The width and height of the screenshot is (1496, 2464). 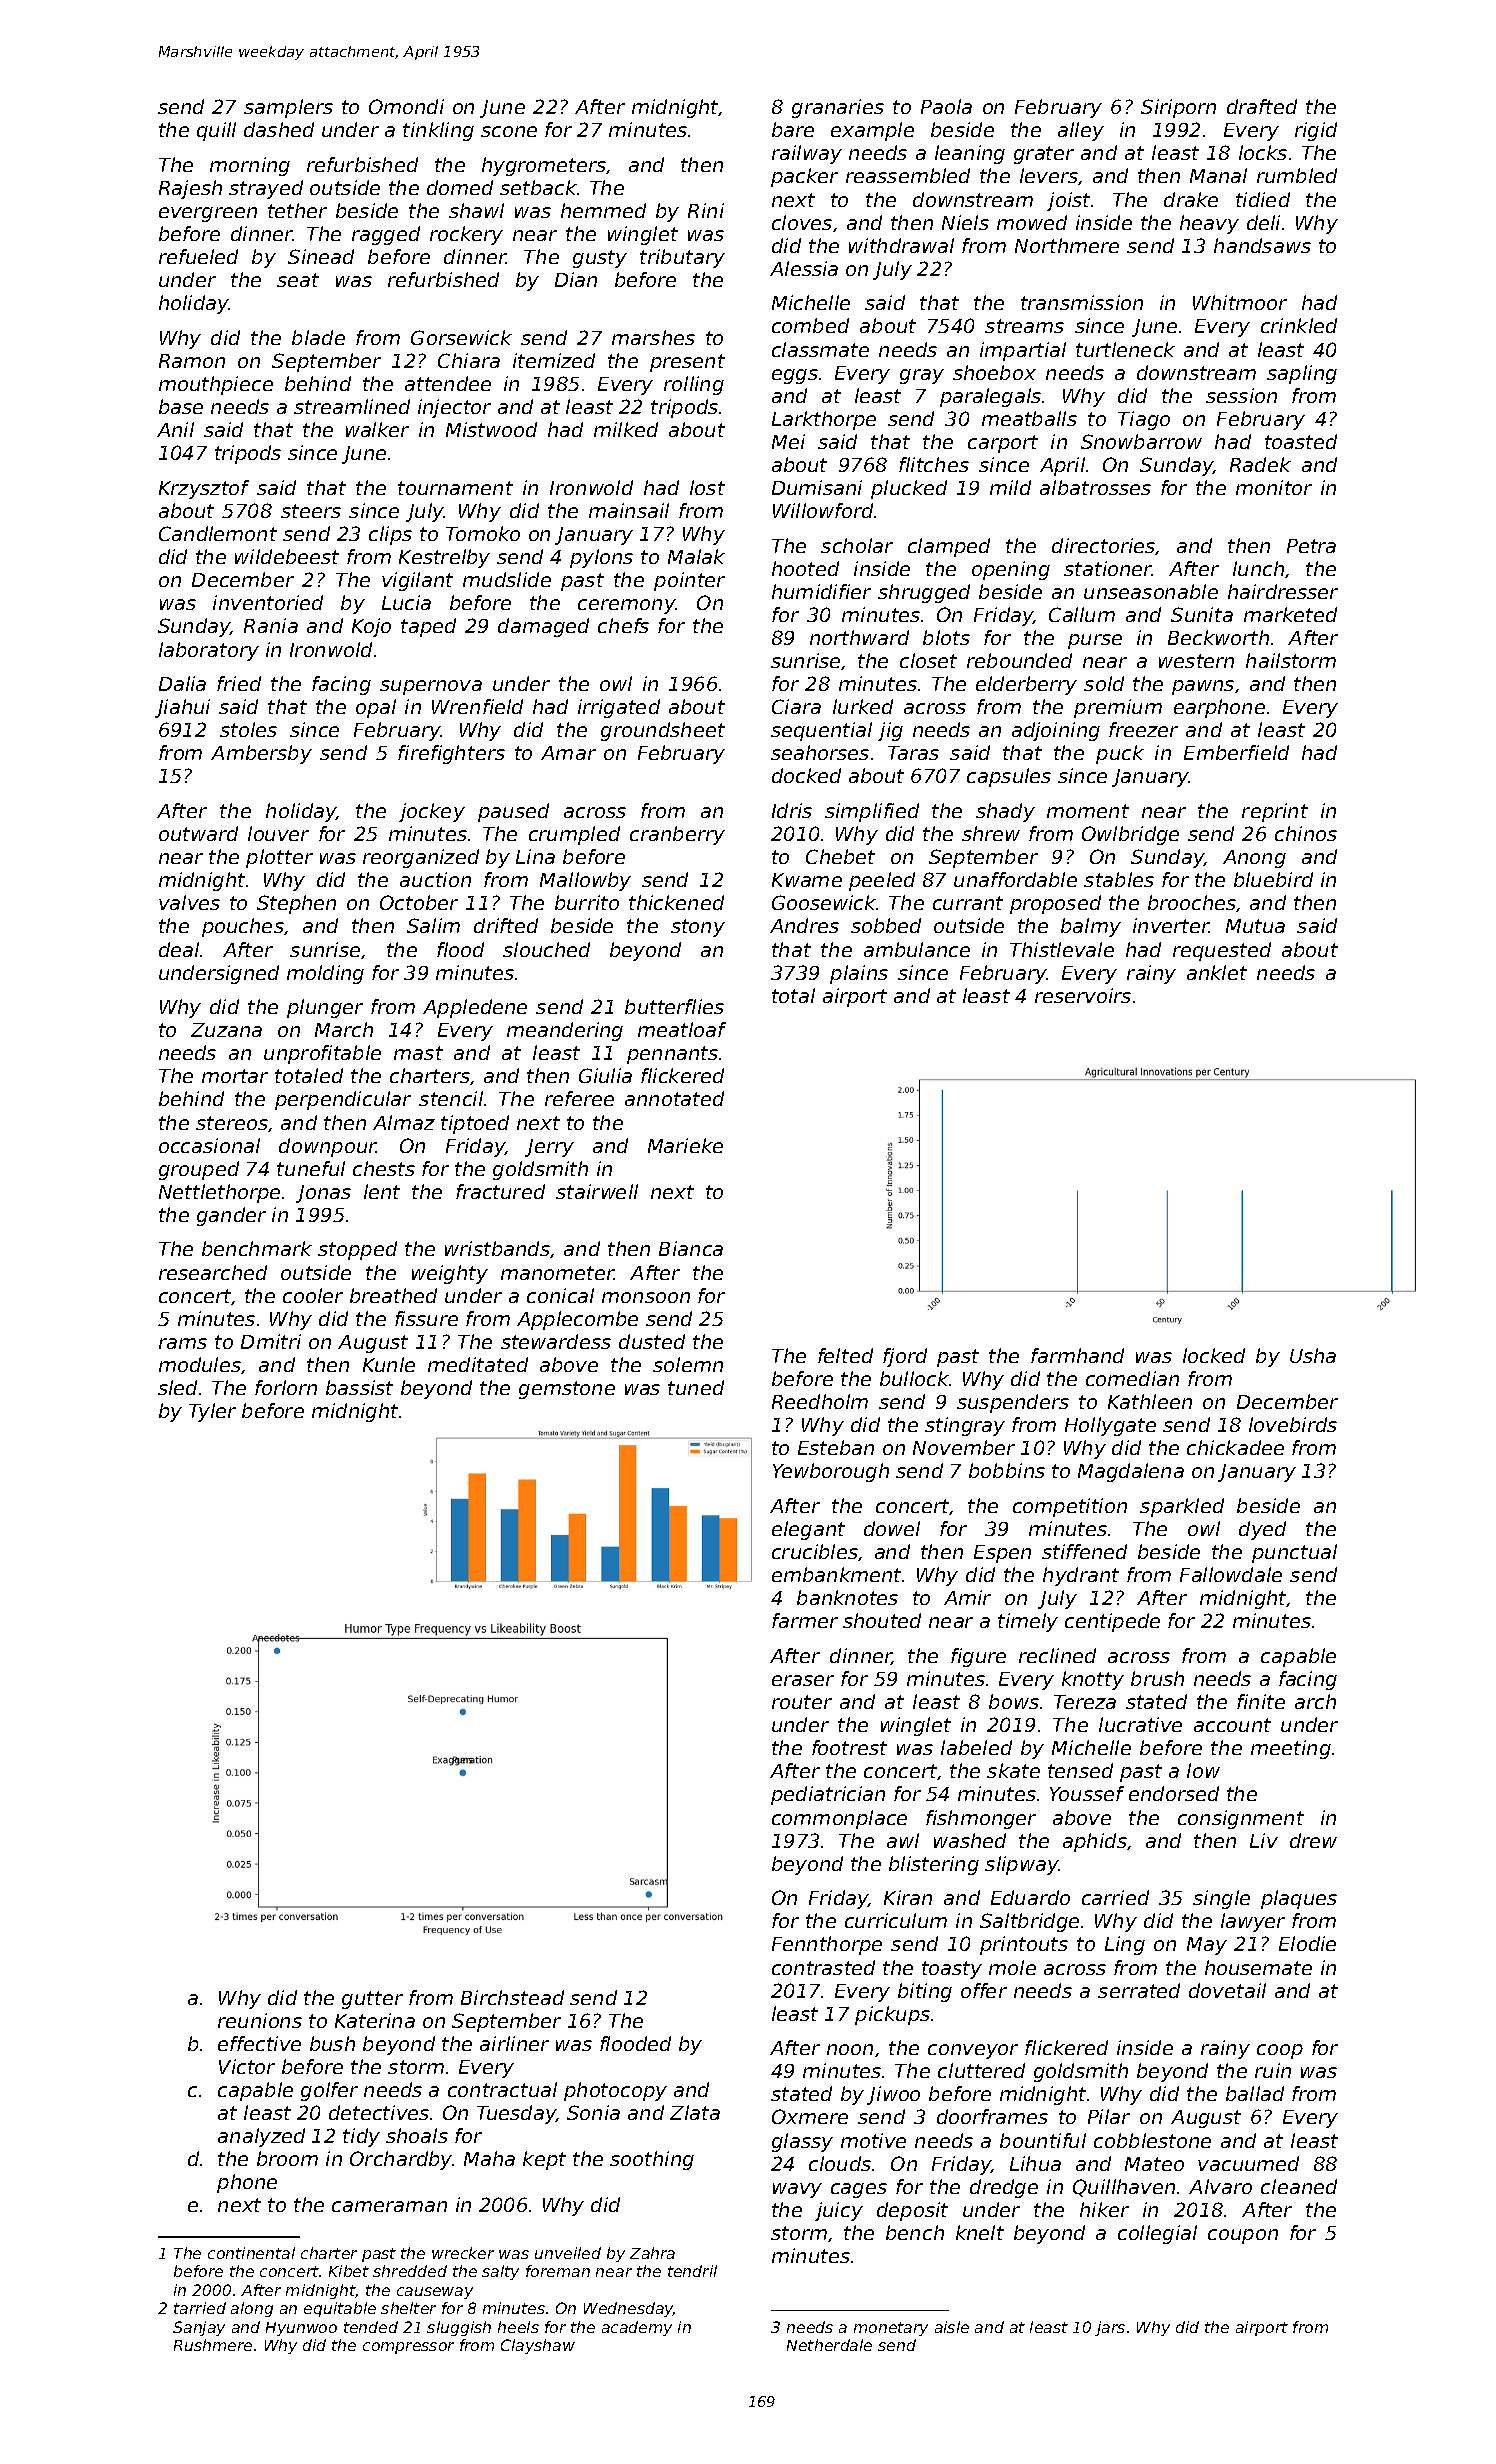 I want to click on bassist, so click(x=359, y=1387).
